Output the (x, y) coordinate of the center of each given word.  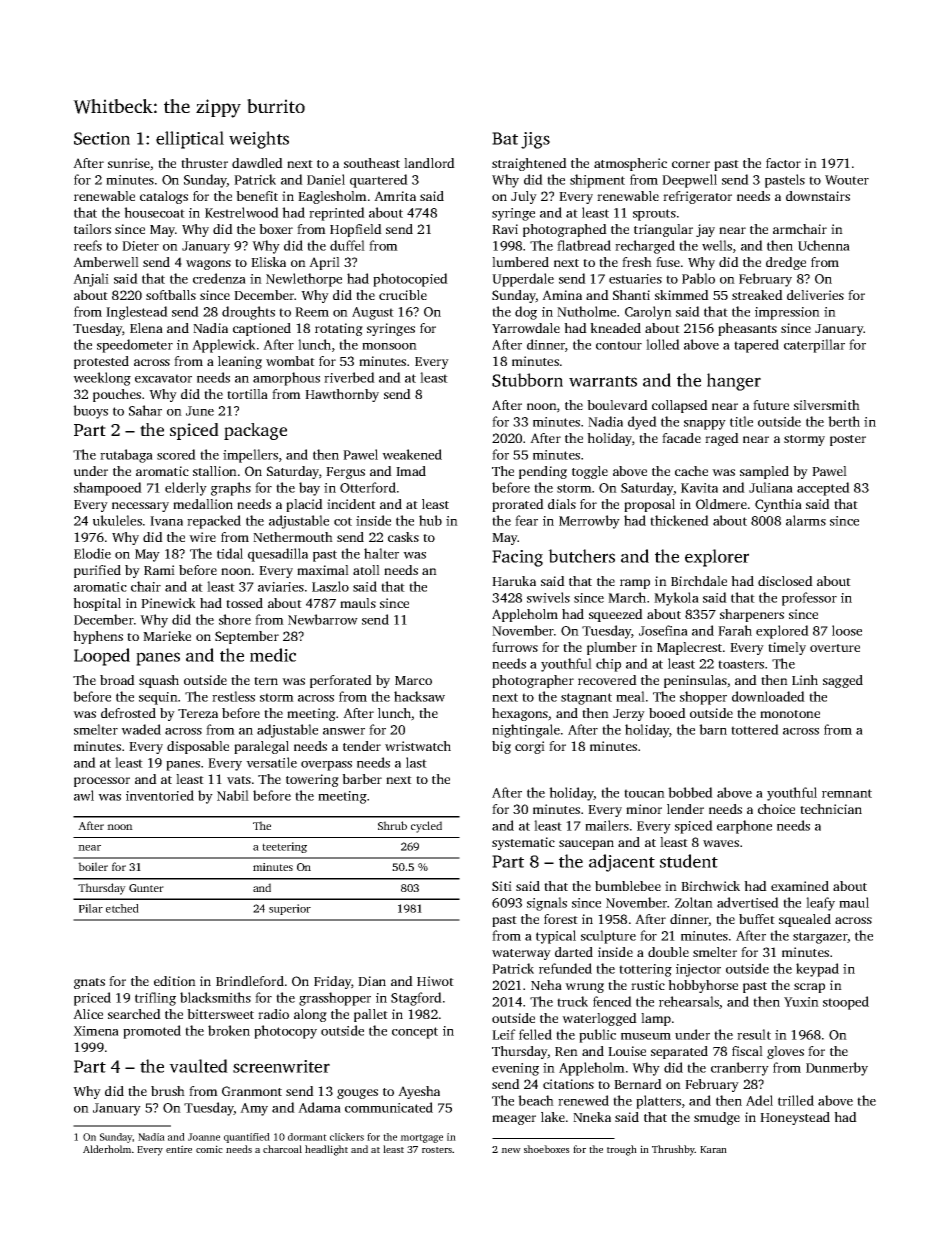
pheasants (747, 329)
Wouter (847, 180)
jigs (535, 140)
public (597, 1036)
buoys (90, 412)
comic (209, 1149)
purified (97, 571)
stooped (846, 1003)
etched (122, 908)
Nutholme (586, 311)
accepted (823, 489)
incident (351, 504)
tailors (92, 229)
